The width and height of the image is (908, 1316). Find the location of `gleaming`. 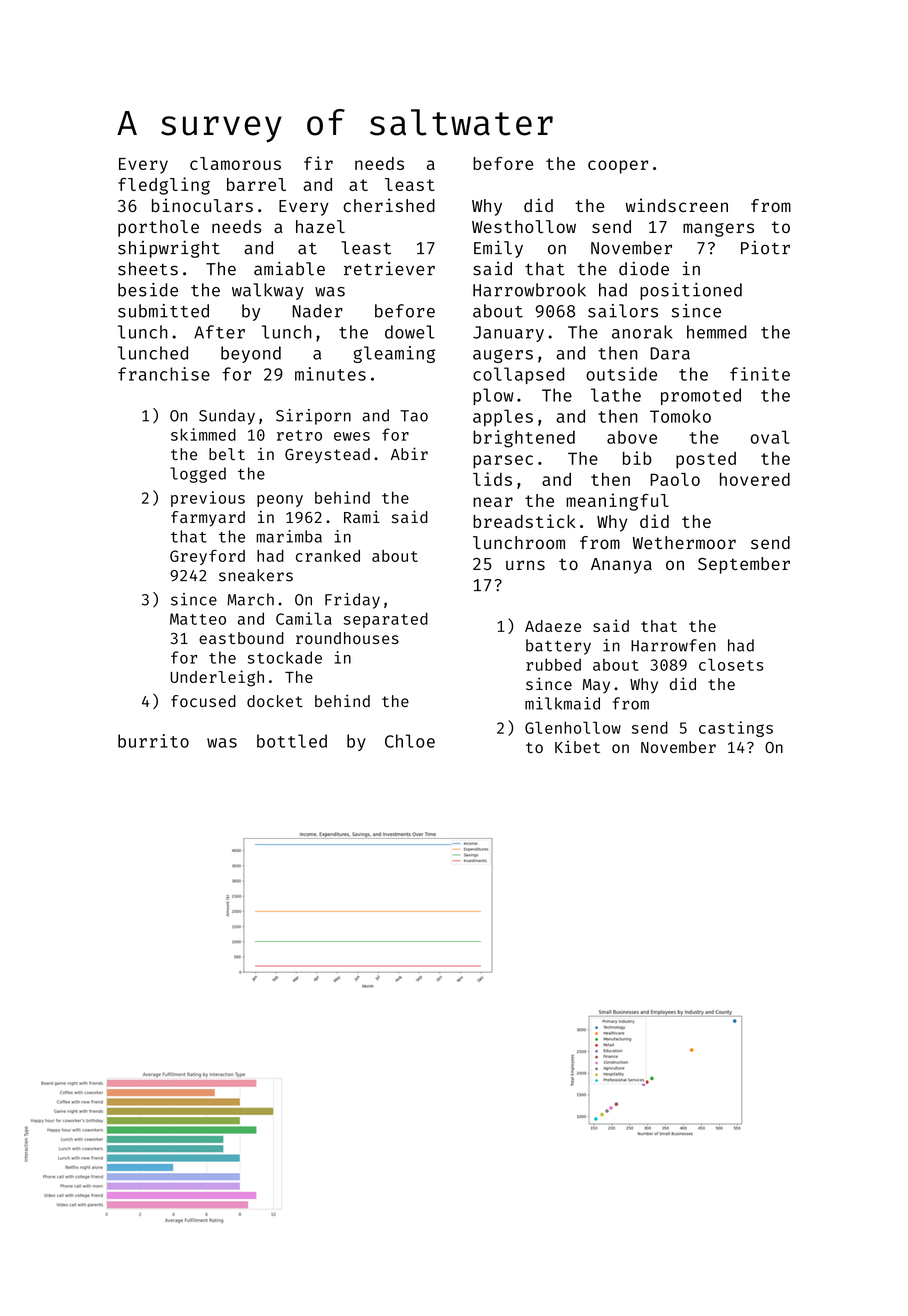

gleaming is located at coordinates (394, 354).
